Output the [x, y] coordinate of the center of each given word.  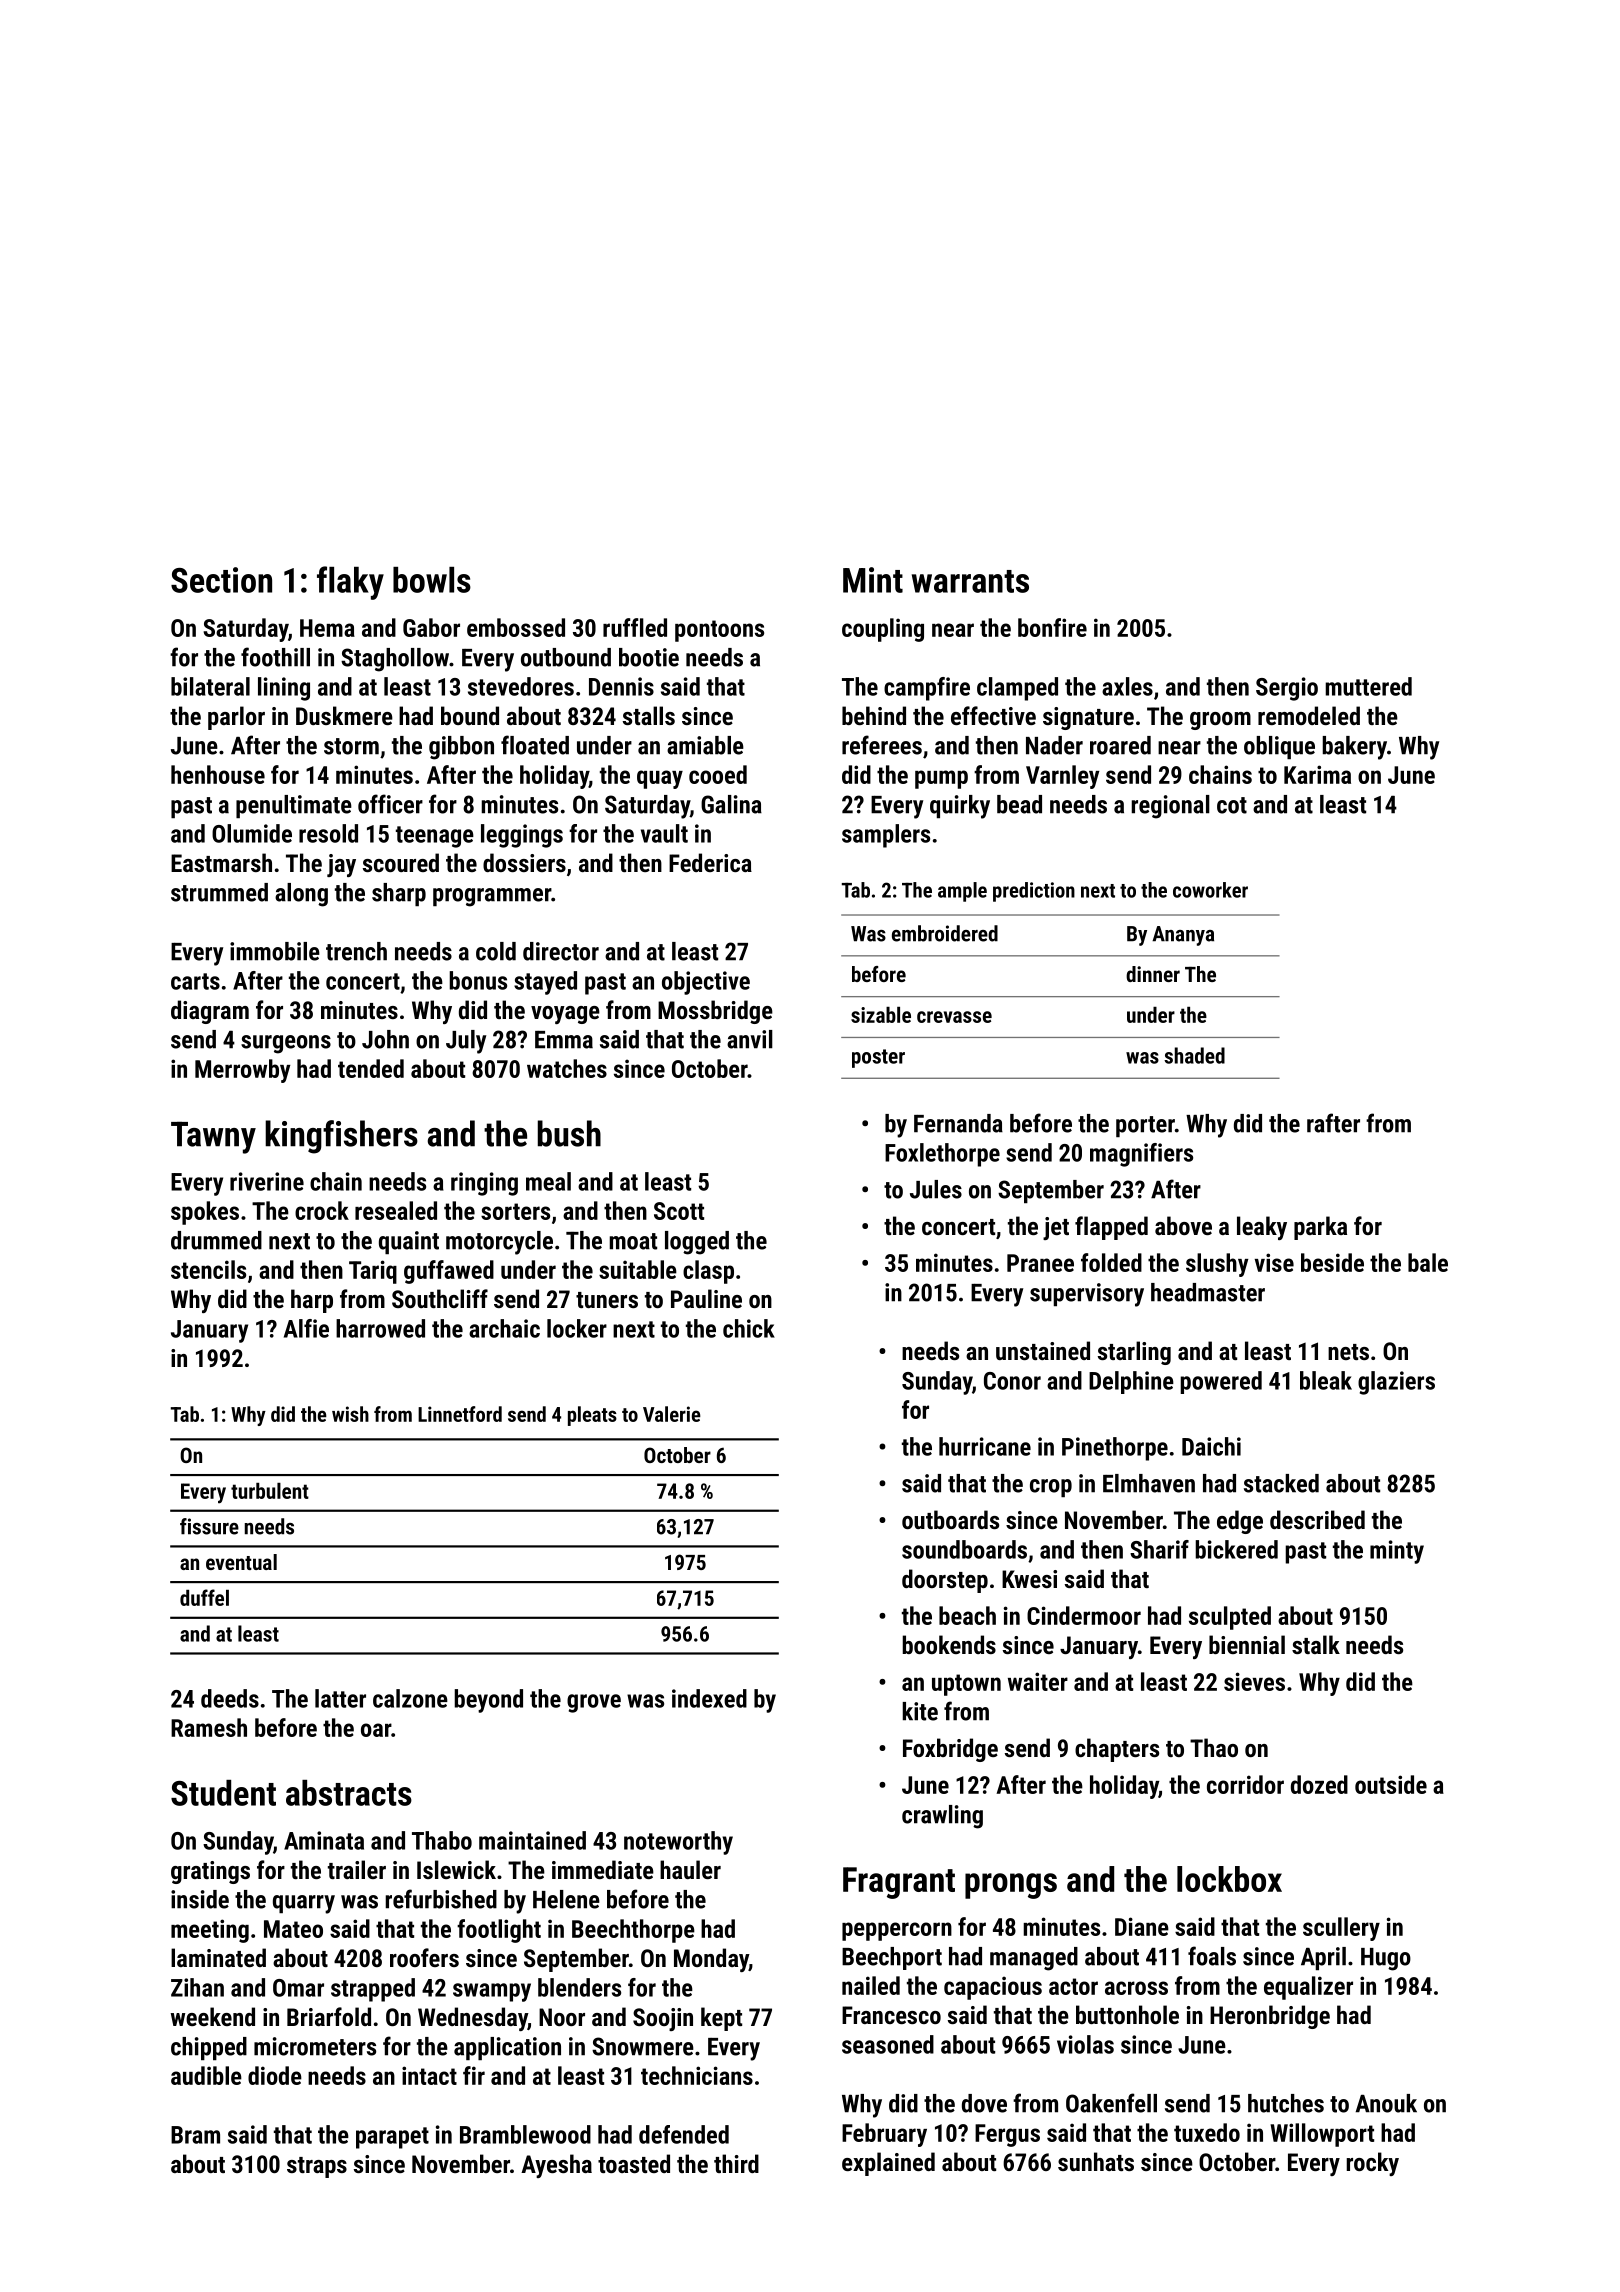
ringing [484, 1184]
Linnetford [460, 1414]
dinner [1153, 974]
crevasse [954, 1017]
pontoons [719, 631]
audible [206, 2075]
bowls [432, 580]
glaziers [1396, 1383]
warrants [970, 581]
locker [577, 1328]
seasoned [888, 2044]
